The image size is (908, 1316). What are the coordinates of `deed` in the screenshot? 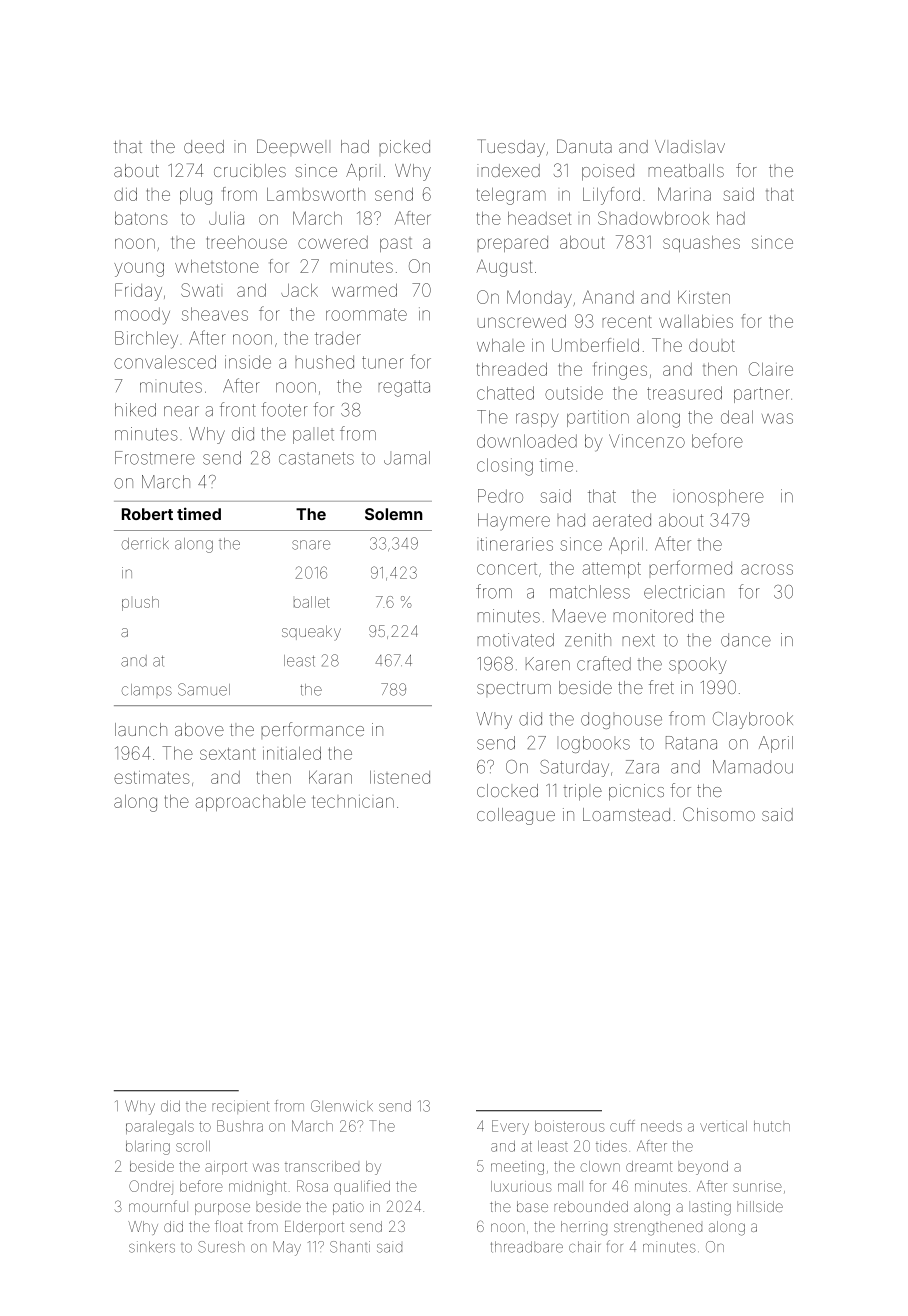 It's located at (204, 146).
